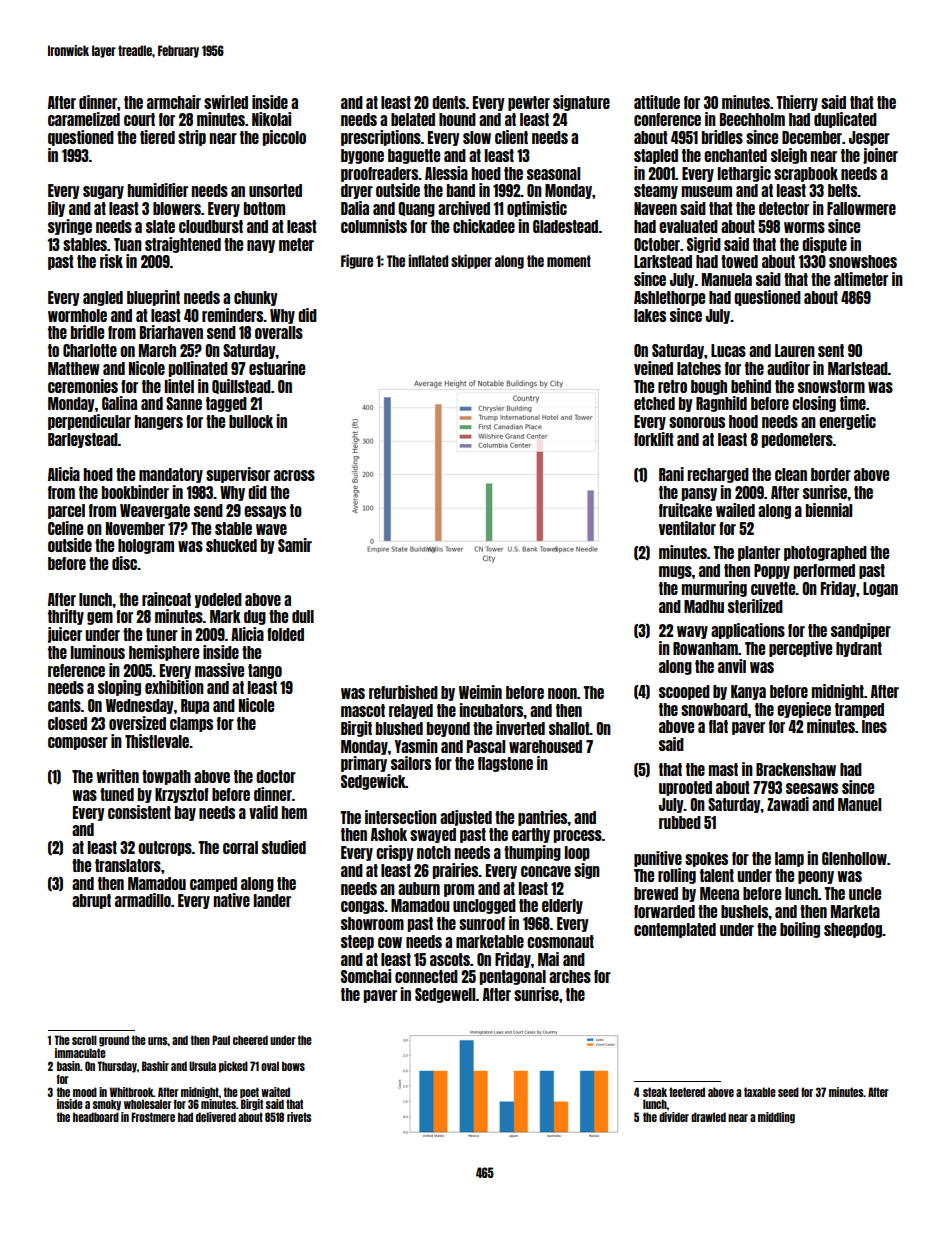 The image size is (952, 1233). What do you see at coordinates (797, 103) in the image?
I see `Thierry` at bounding box center [797, 103].
